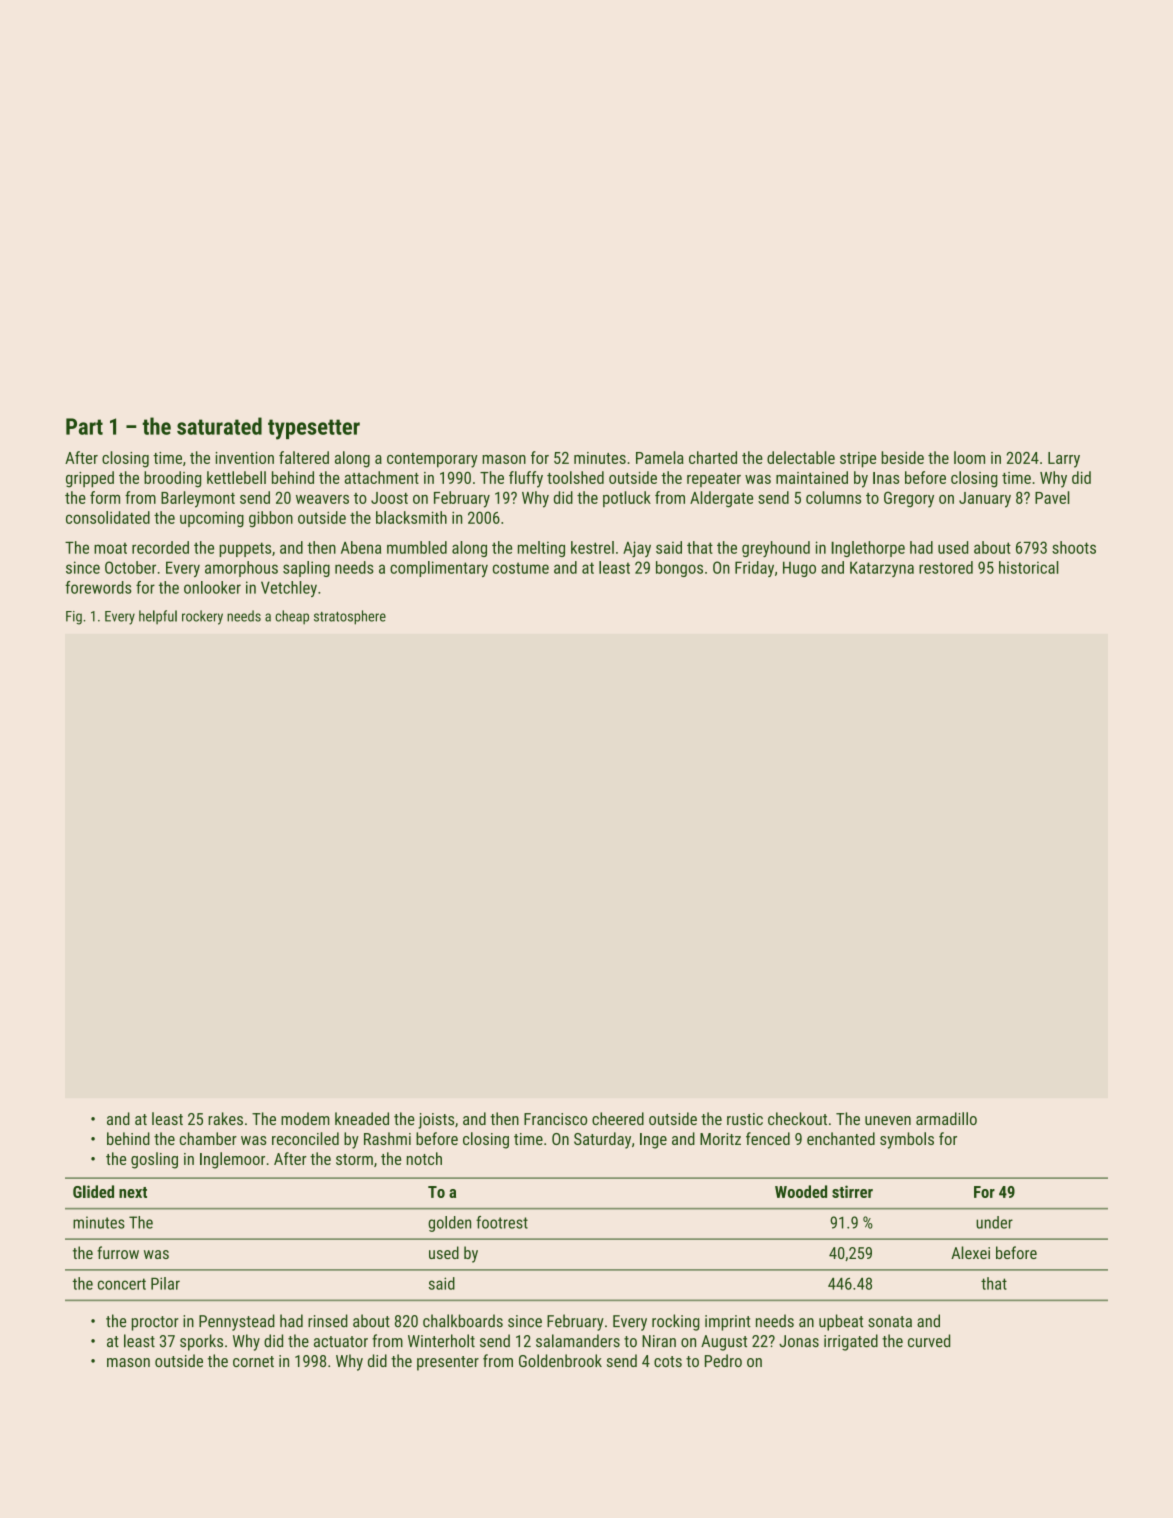  I want to click on cheap, so click(292, 617).
